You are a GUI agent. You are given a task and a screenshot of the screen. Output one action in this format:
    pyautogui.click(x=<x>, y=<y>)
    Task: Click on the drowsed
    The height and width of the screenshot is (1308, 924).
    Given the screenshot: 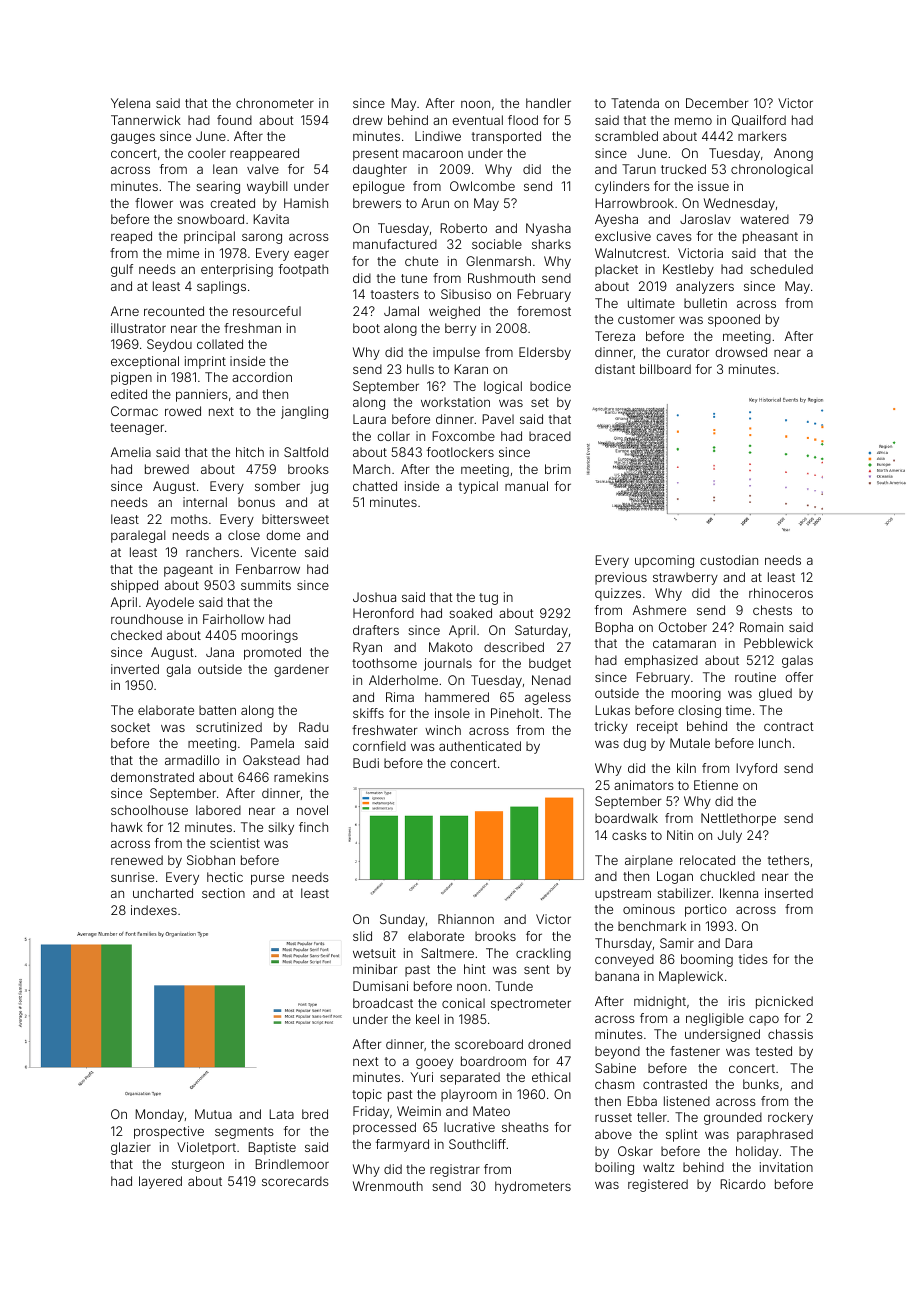 What is the action you would take?
    pyautogui.click(x=741, y=352)
